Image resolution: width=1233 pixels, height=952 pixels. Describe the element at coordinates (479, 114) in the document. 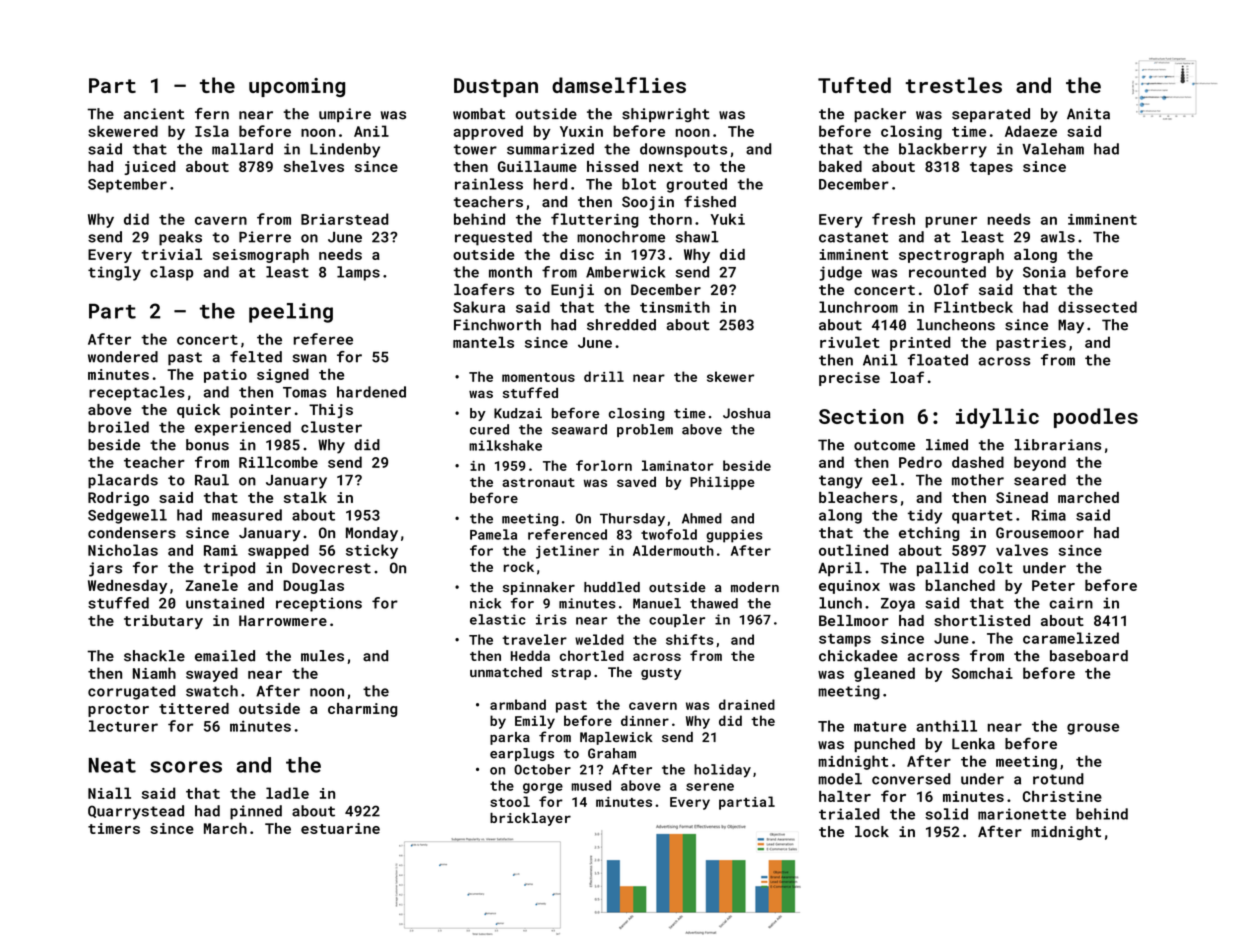

I see `wombat` at that location.
